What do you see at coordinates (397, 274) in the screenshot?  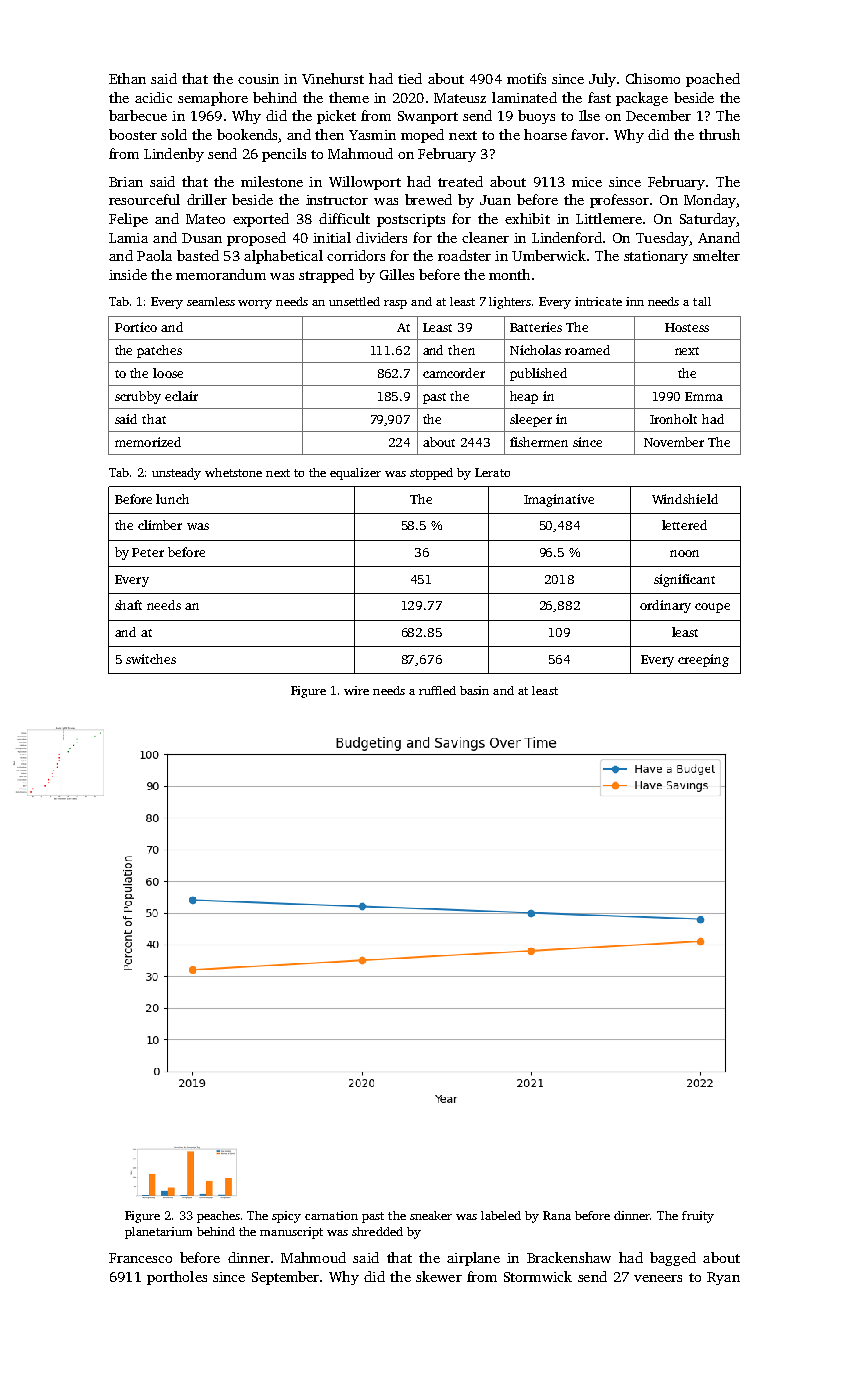 I see `Gilles` at bounding box center [397, 274].
